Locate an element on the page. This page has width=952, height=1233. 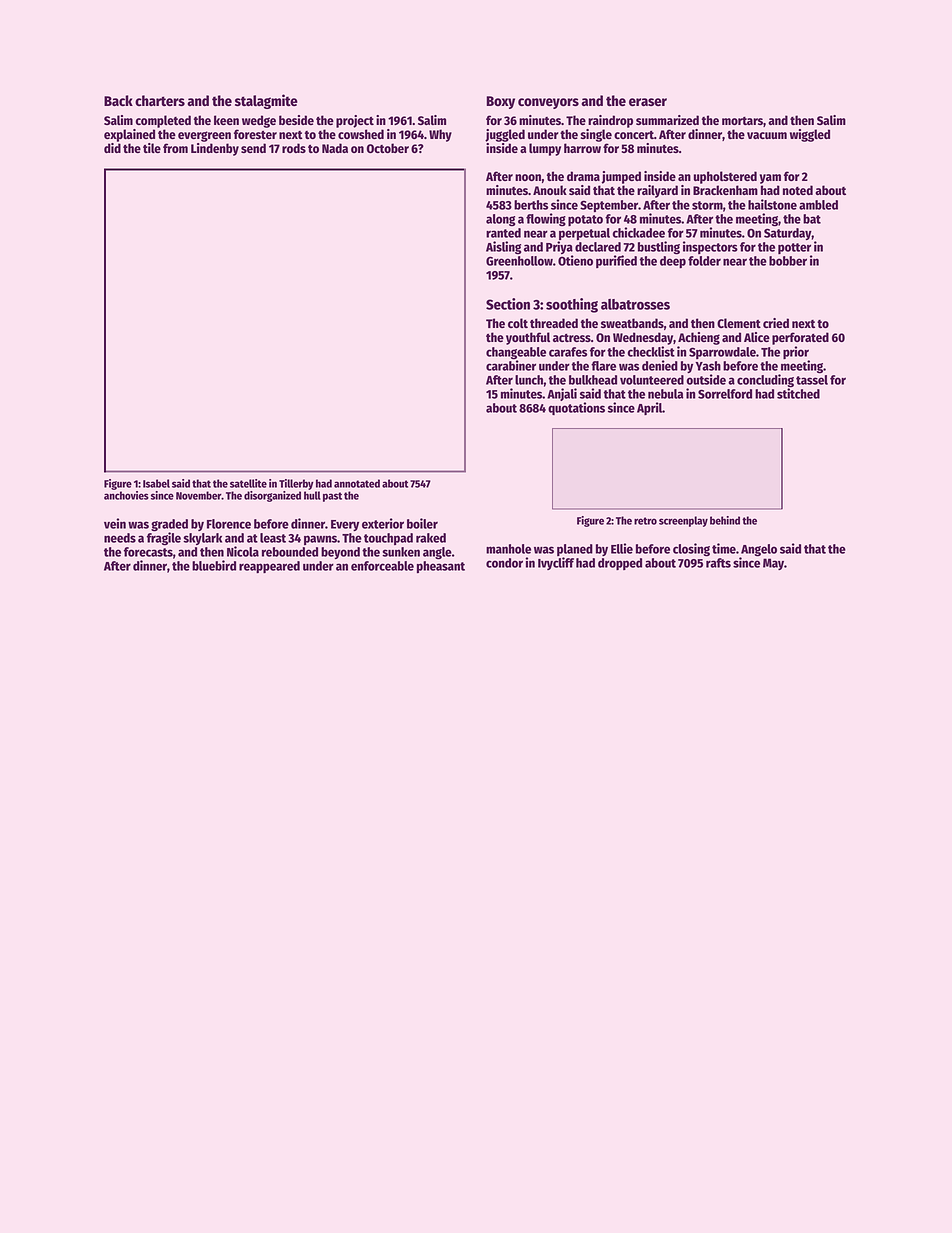
quotations is located at coordinates (576, 408).
